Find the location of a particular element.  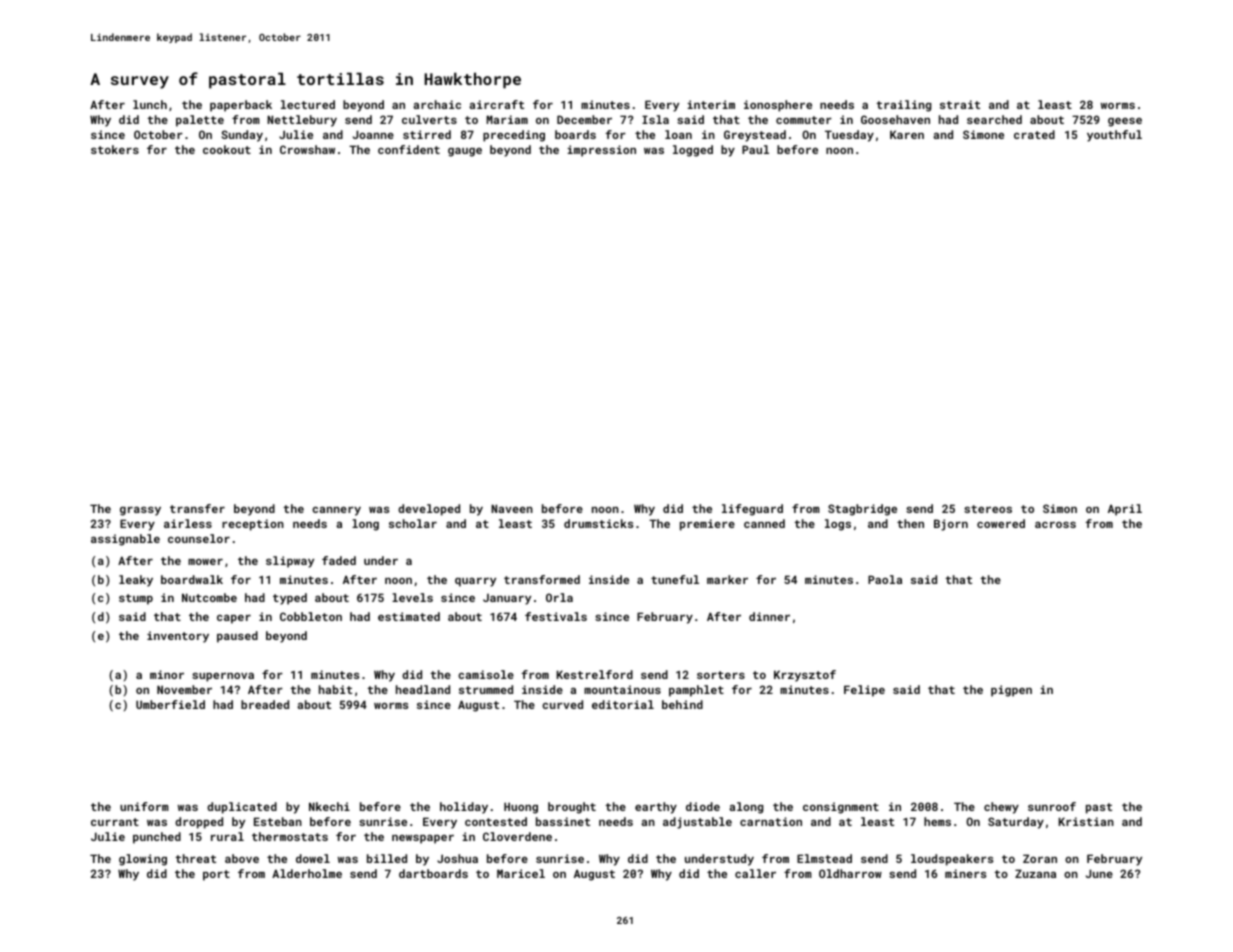

youthful is located at coordinates (1114, 136).
